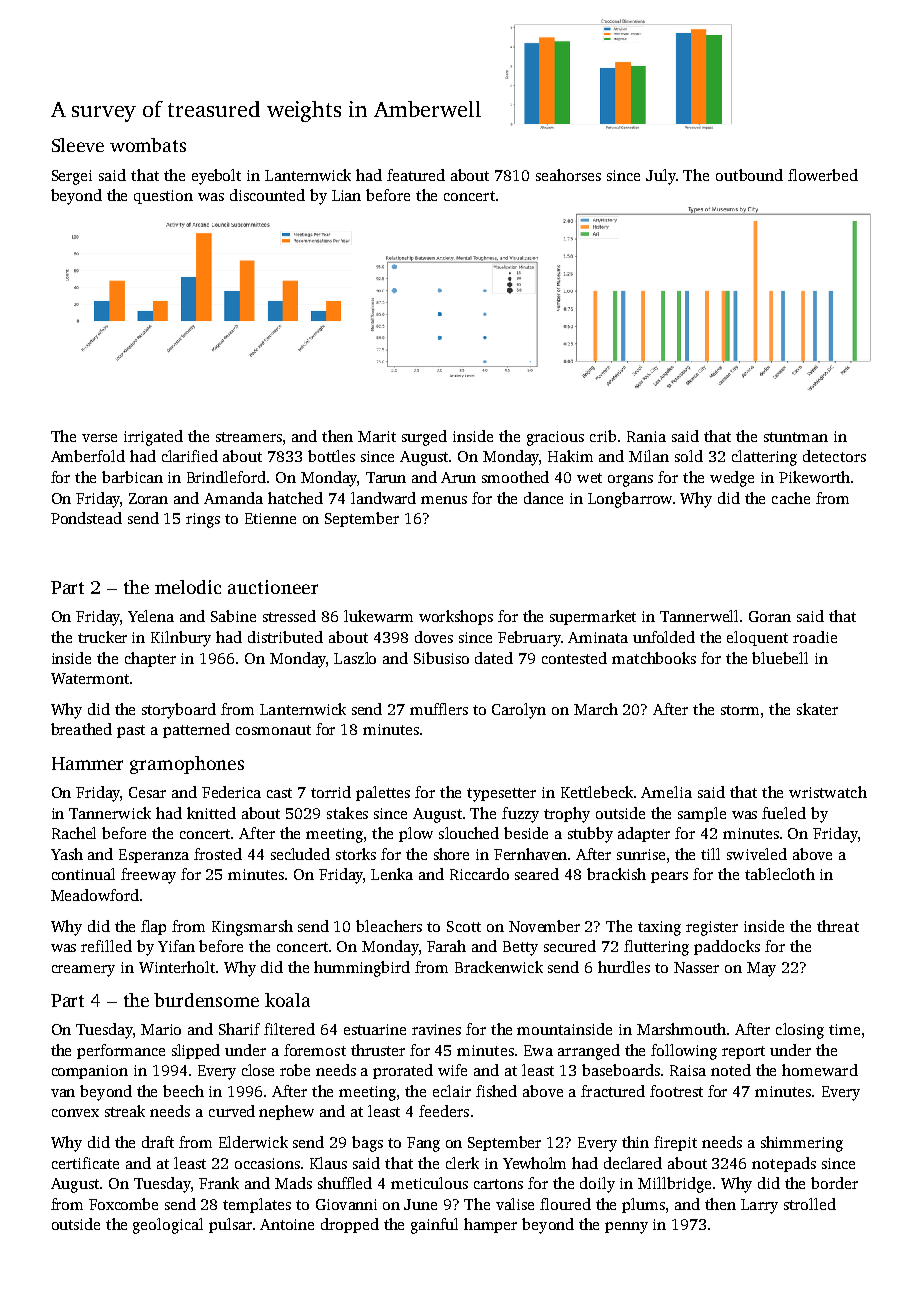  I want to click on outbound, so click(749, 175).
